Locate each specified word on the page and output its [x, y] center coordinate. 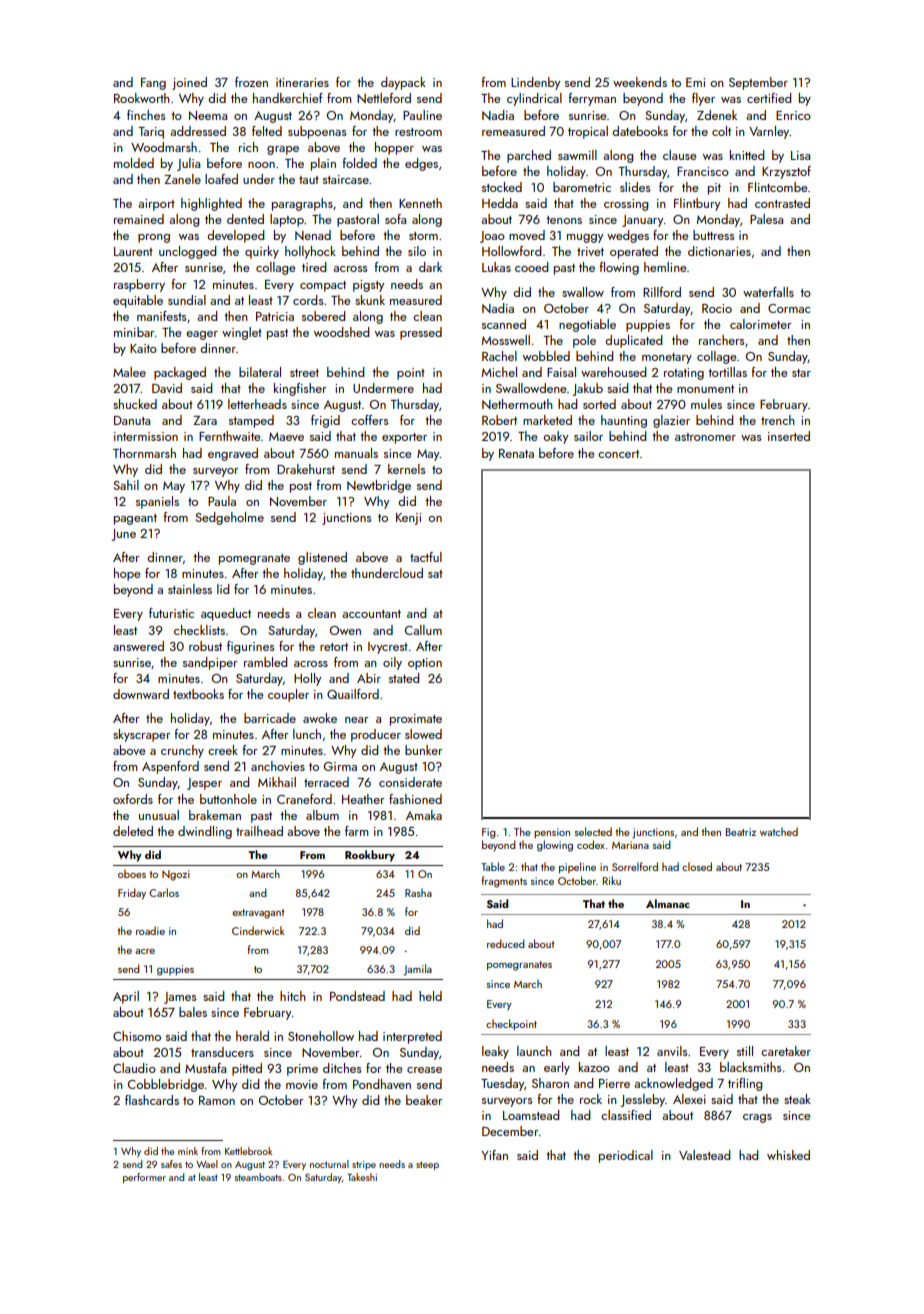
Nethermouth [517, 404]
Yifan [494, 1155]
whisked [788, 1155]
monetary [667, 358]
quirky [262, 252]
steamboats [258, 1177]
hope [127, 574]
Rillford [662, 292]
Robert [499, 420]
